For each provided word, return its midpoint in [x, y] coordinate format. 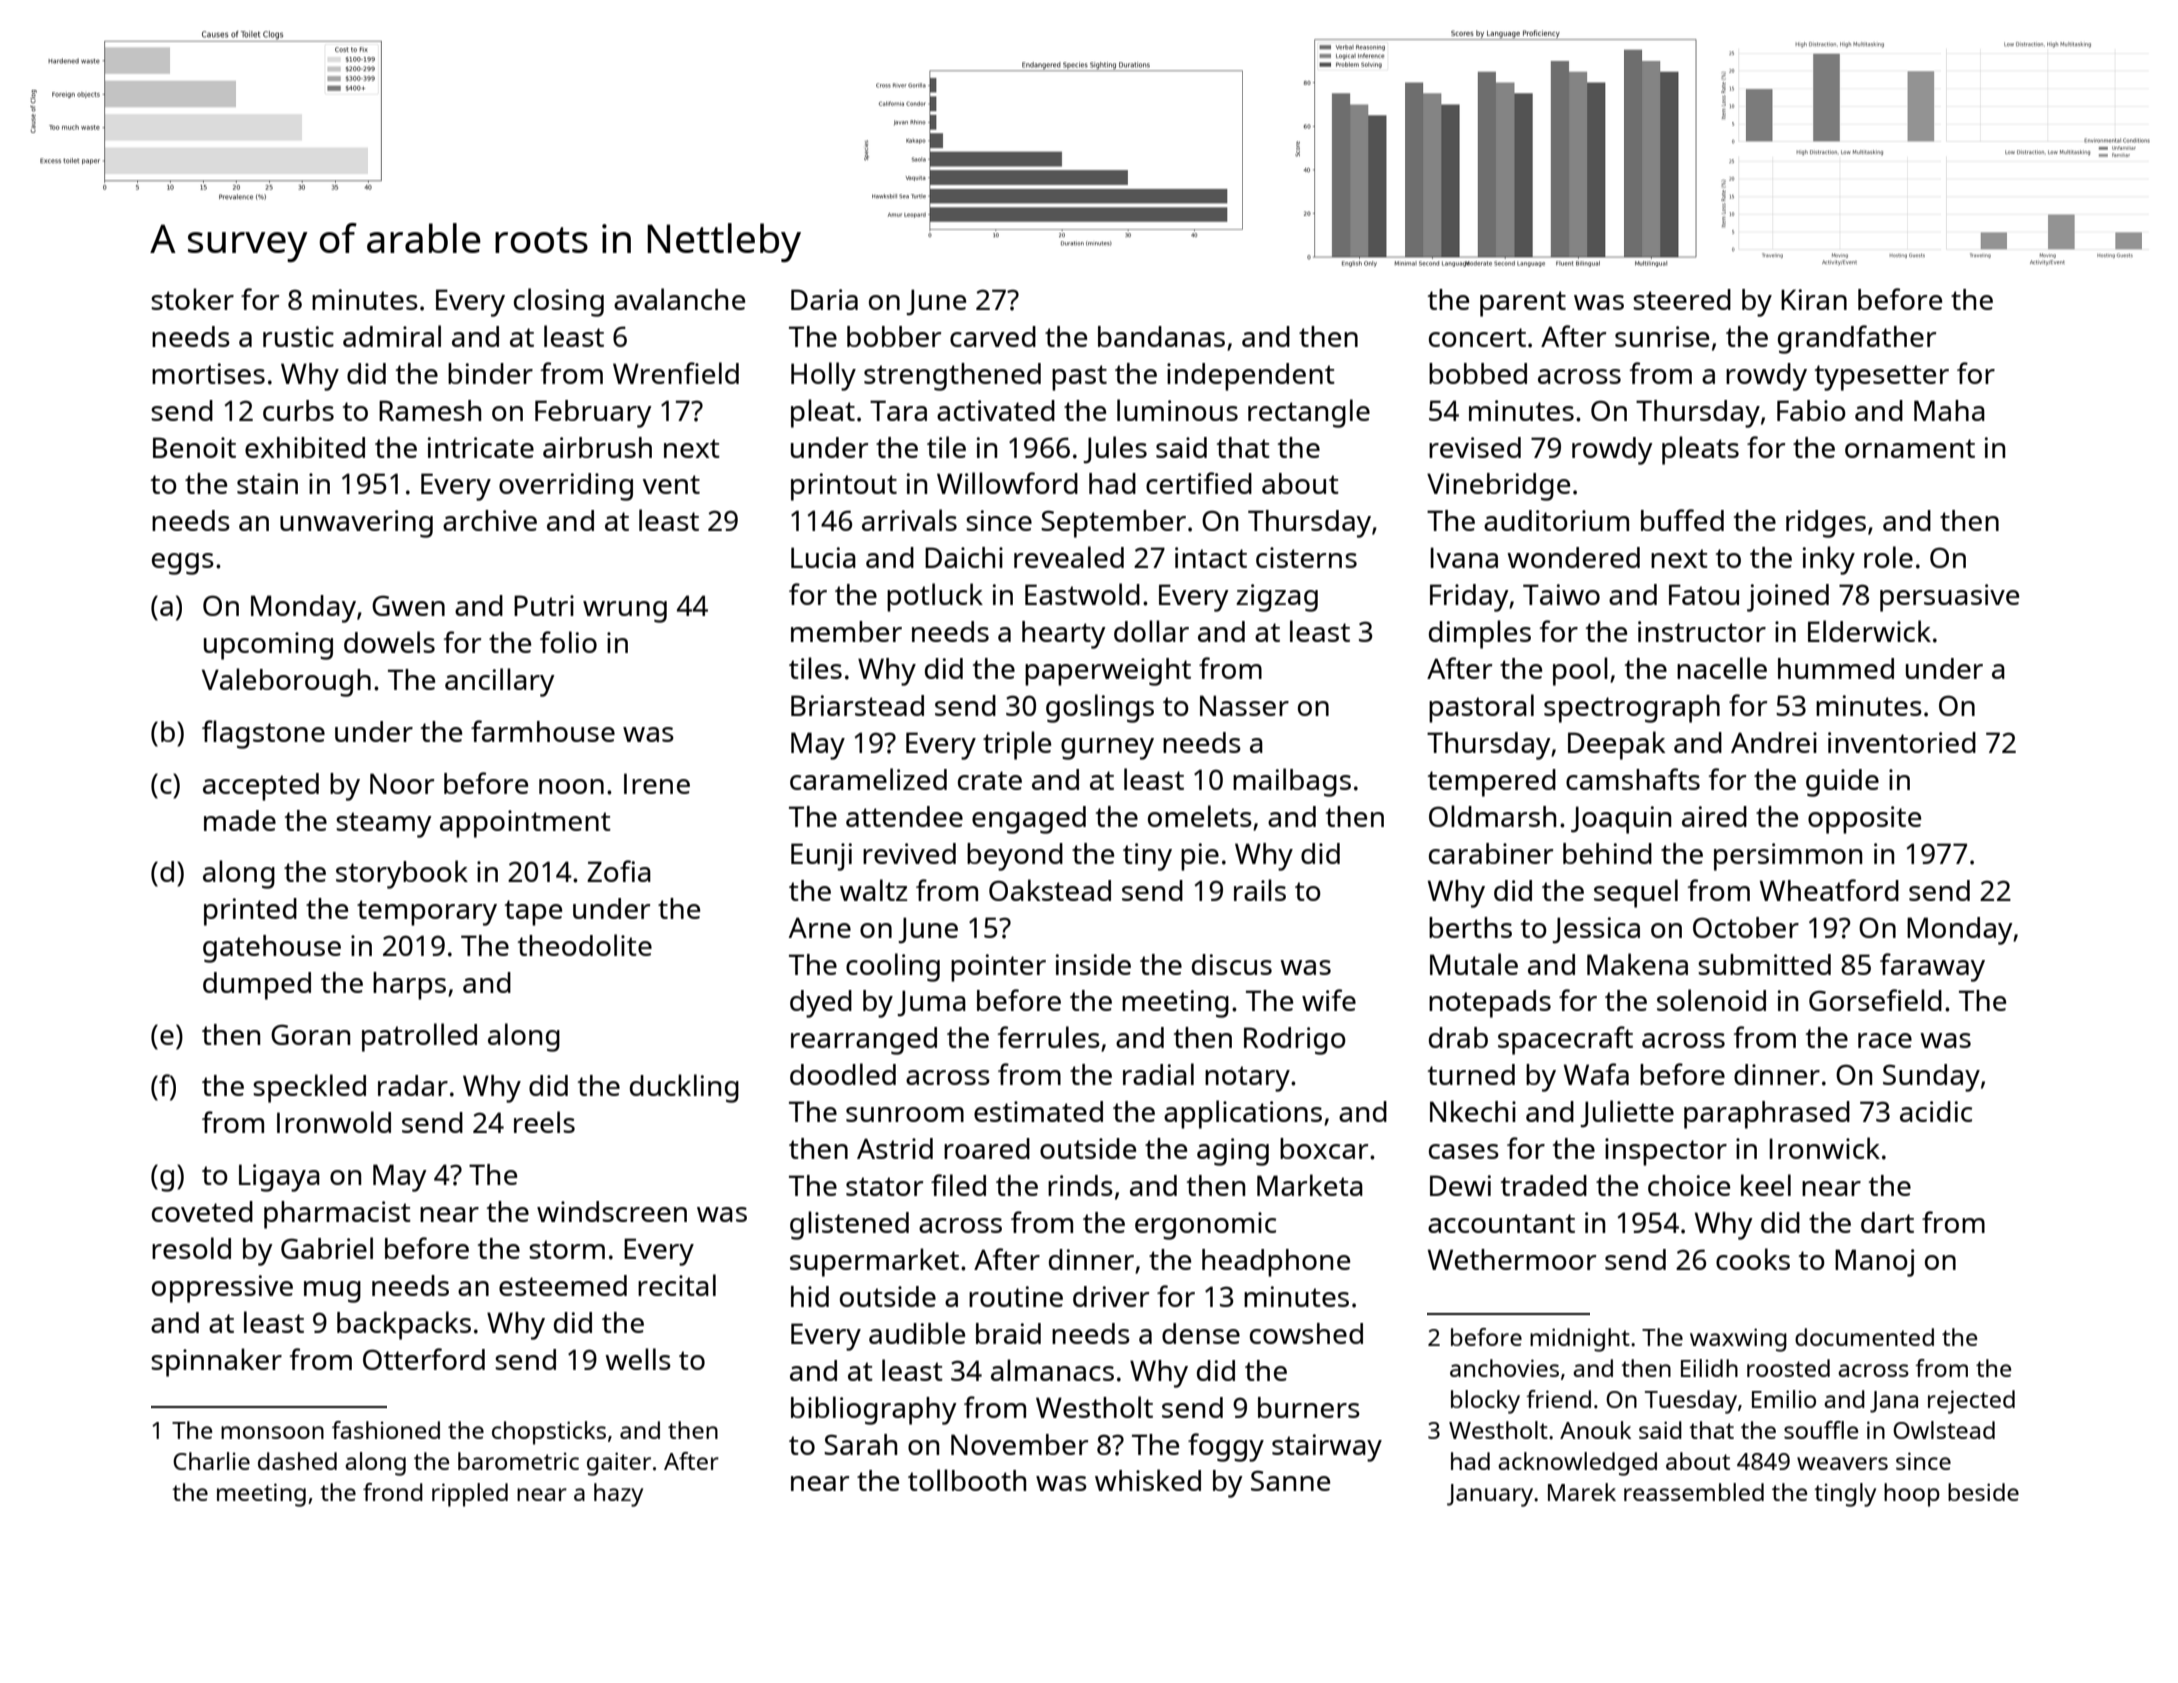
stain [267, 483]
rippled [470, 1495]
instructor [1702, 631]
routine [1016, 1296]
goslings [1100, 708]
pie [1200, 857]
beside [1983, 1492]
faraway [1932, 967]
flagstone [263, 734]
